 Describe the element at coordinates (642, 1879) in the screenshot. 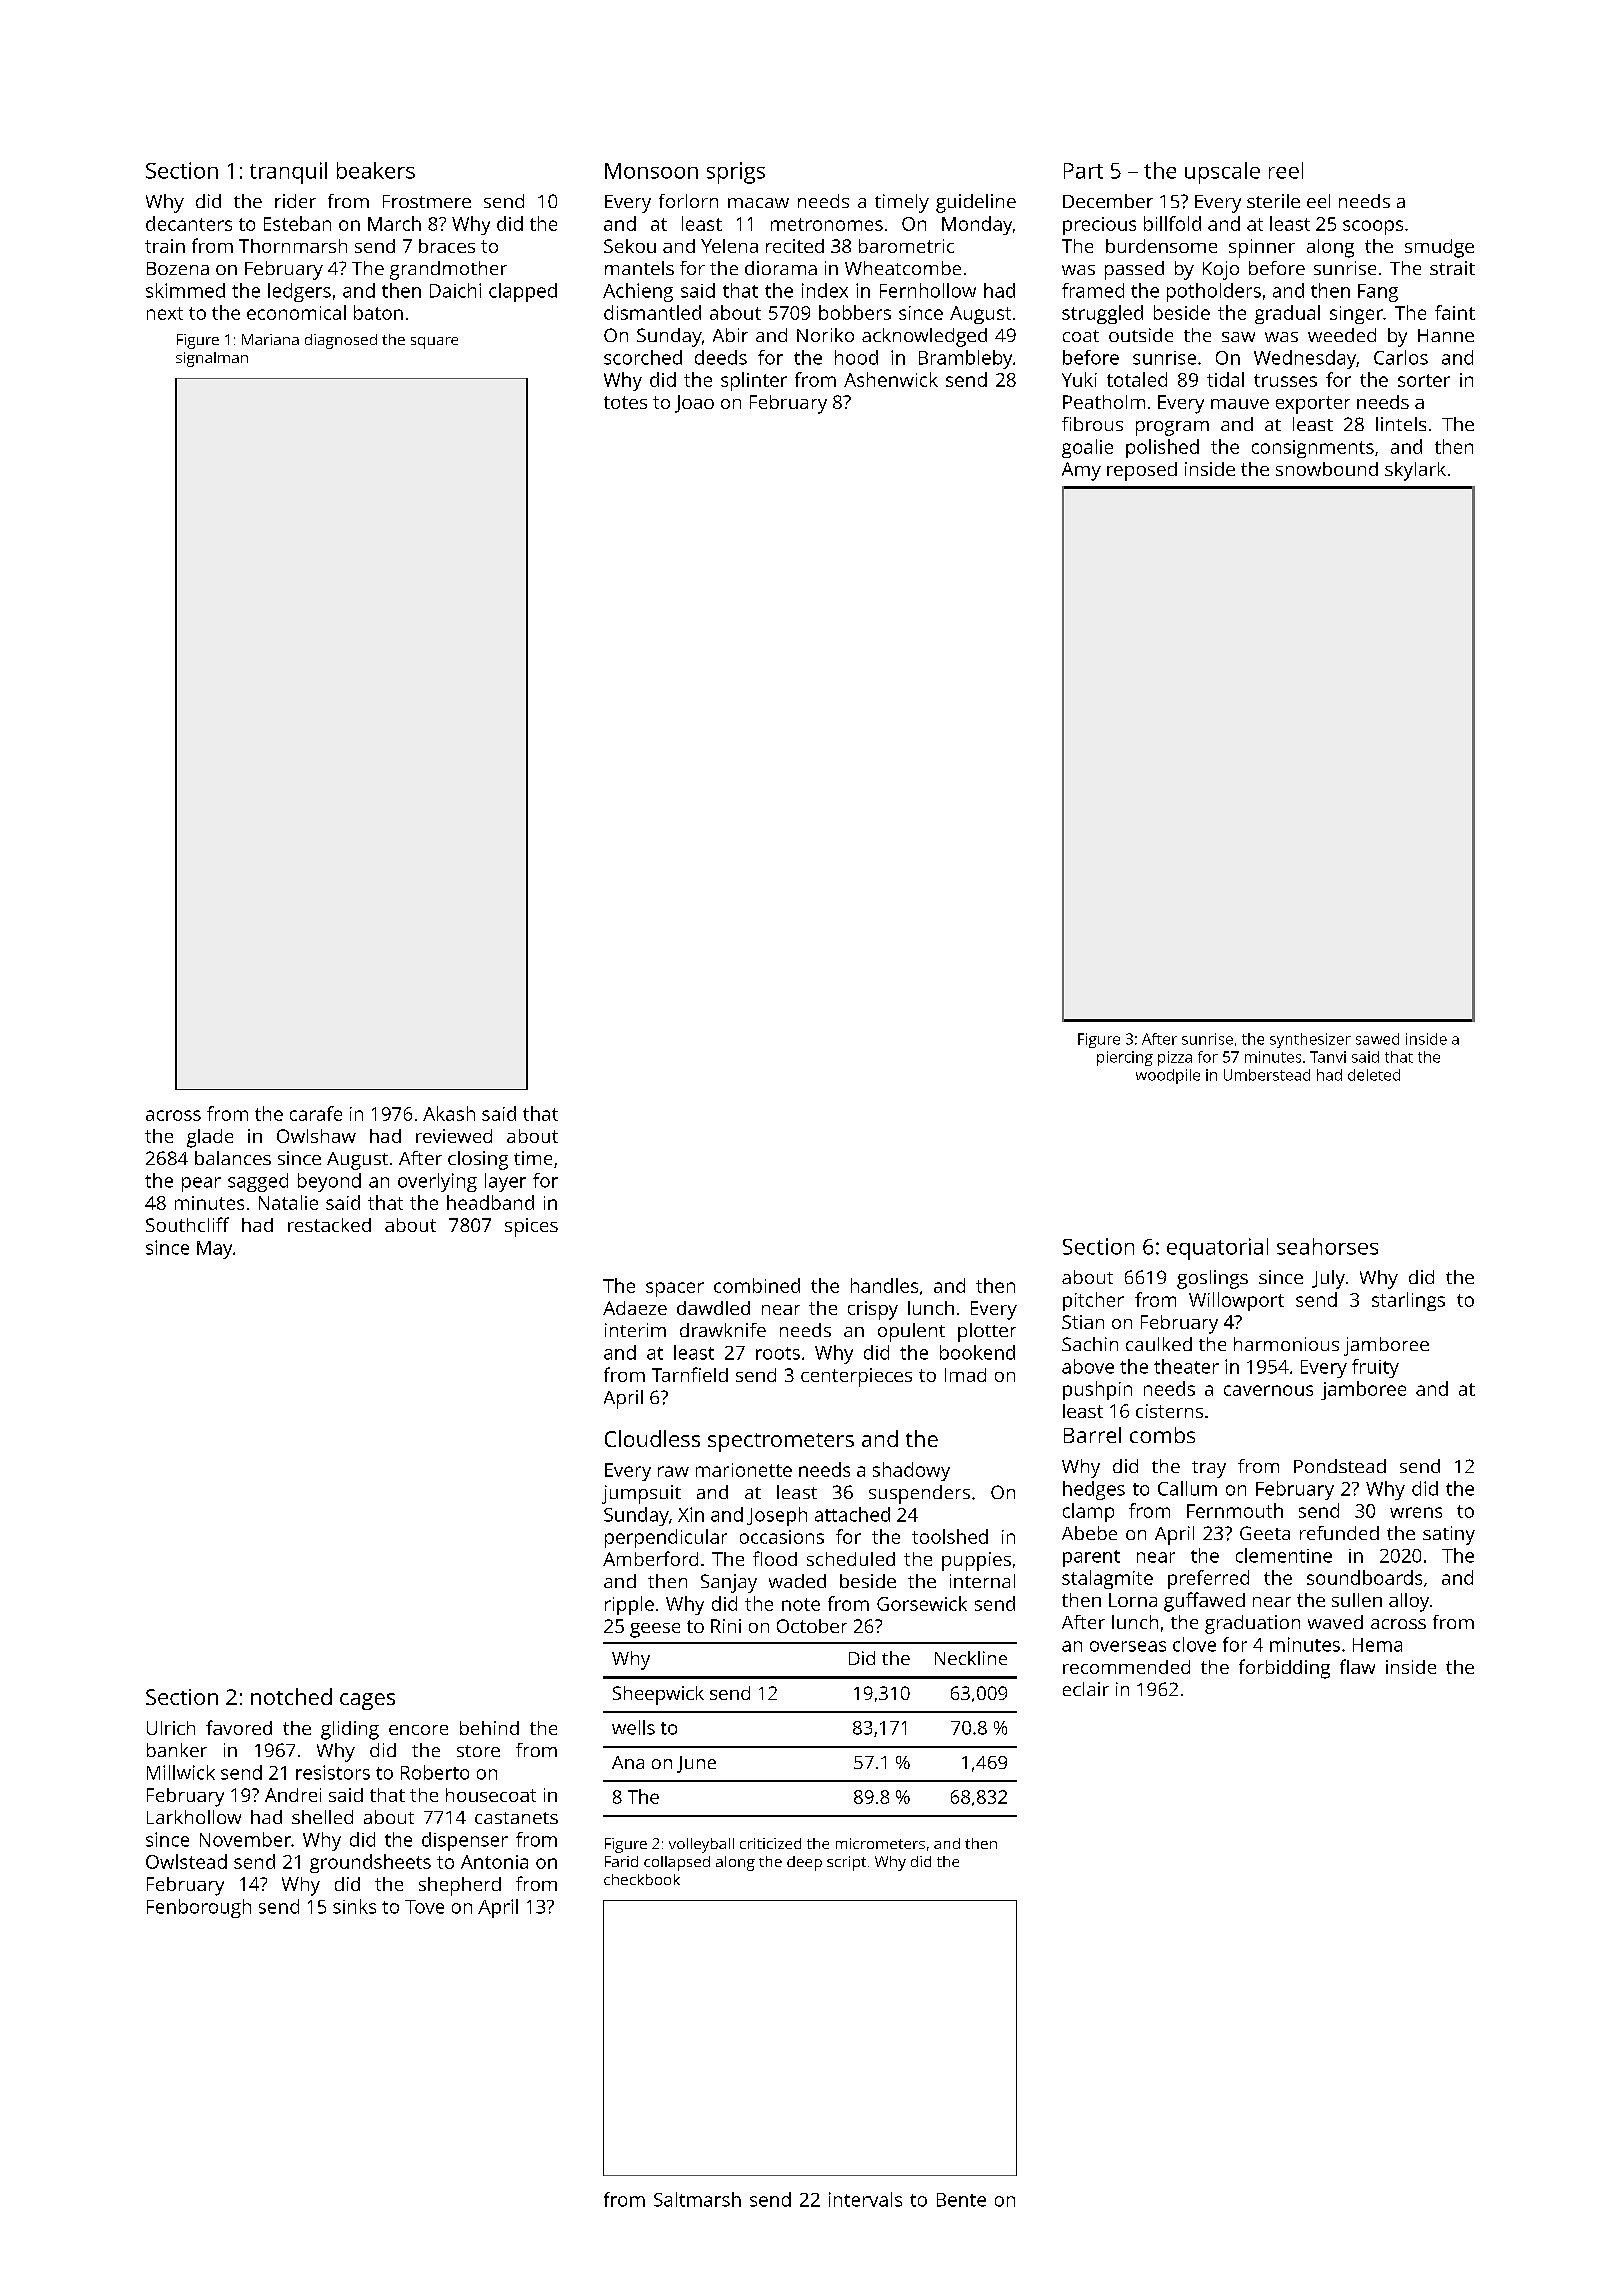

I see `checkbook` at that location.
